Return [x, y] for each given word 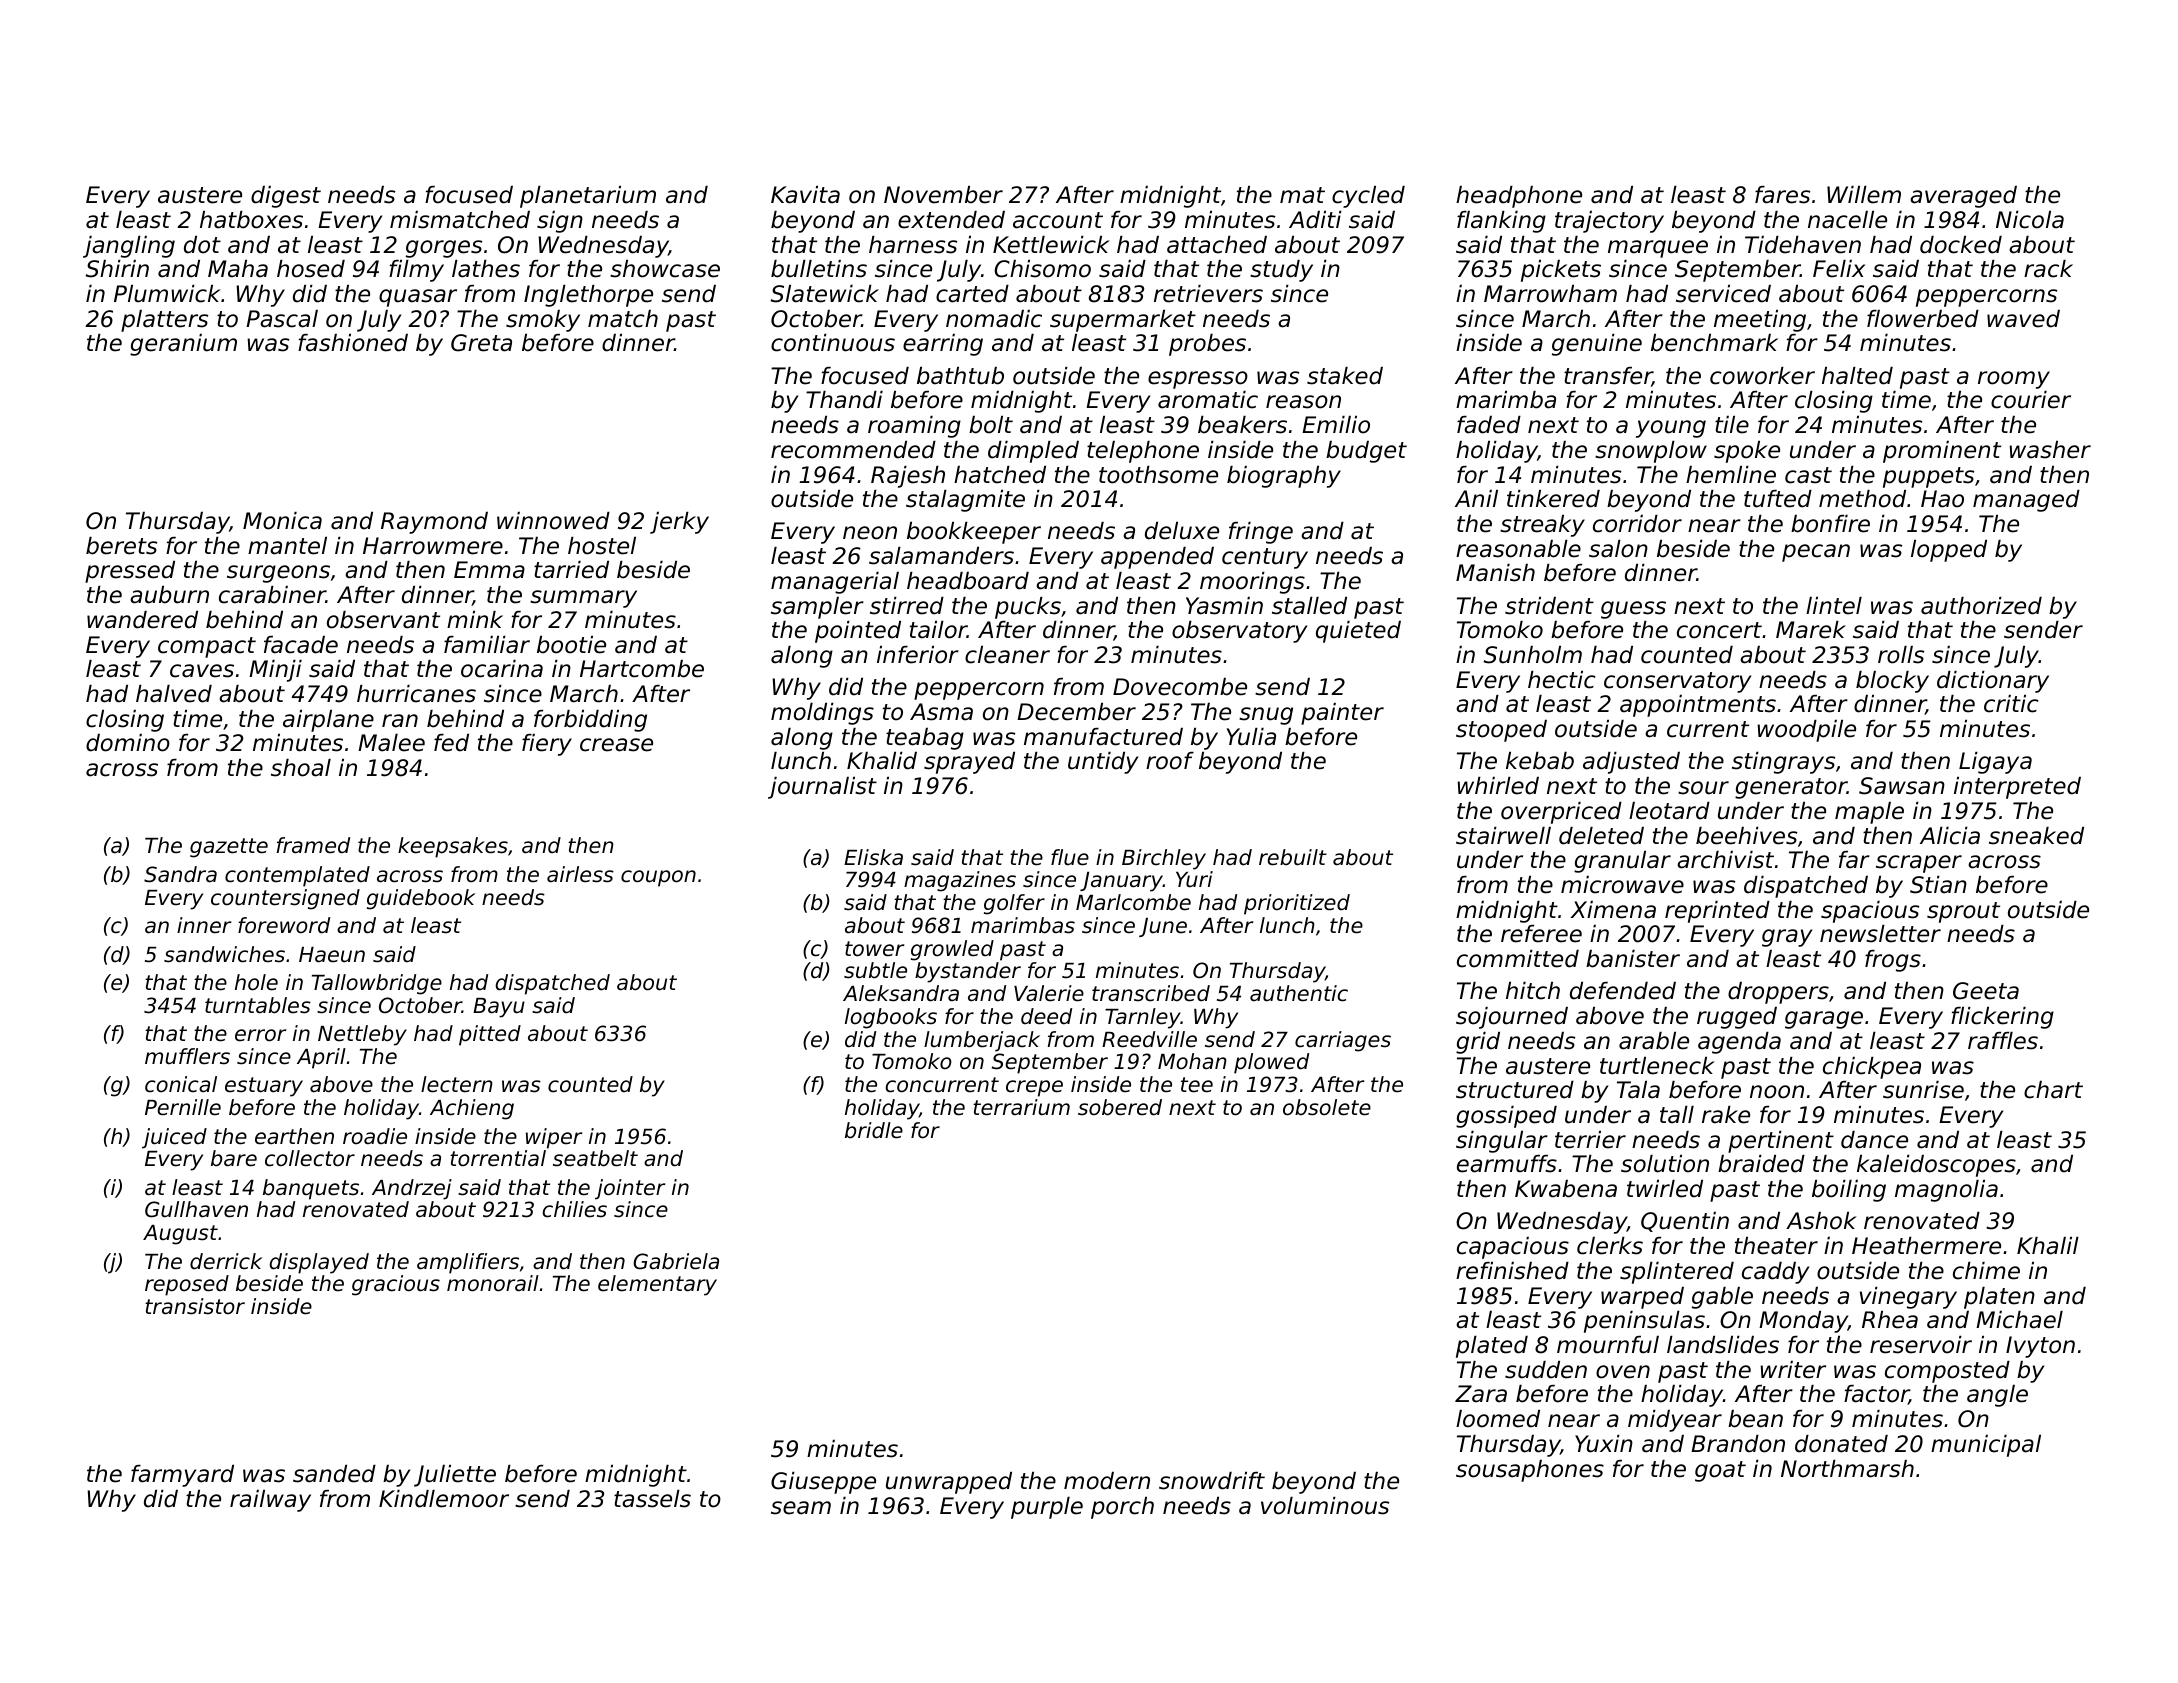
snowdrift [1212, 1481]
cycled [1368, 197]
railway [270, 1501]
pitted [490, 1035]
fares [1782, 195]
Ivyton [2040, 1347]
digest [286, 197]
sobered [1120, 1107]
